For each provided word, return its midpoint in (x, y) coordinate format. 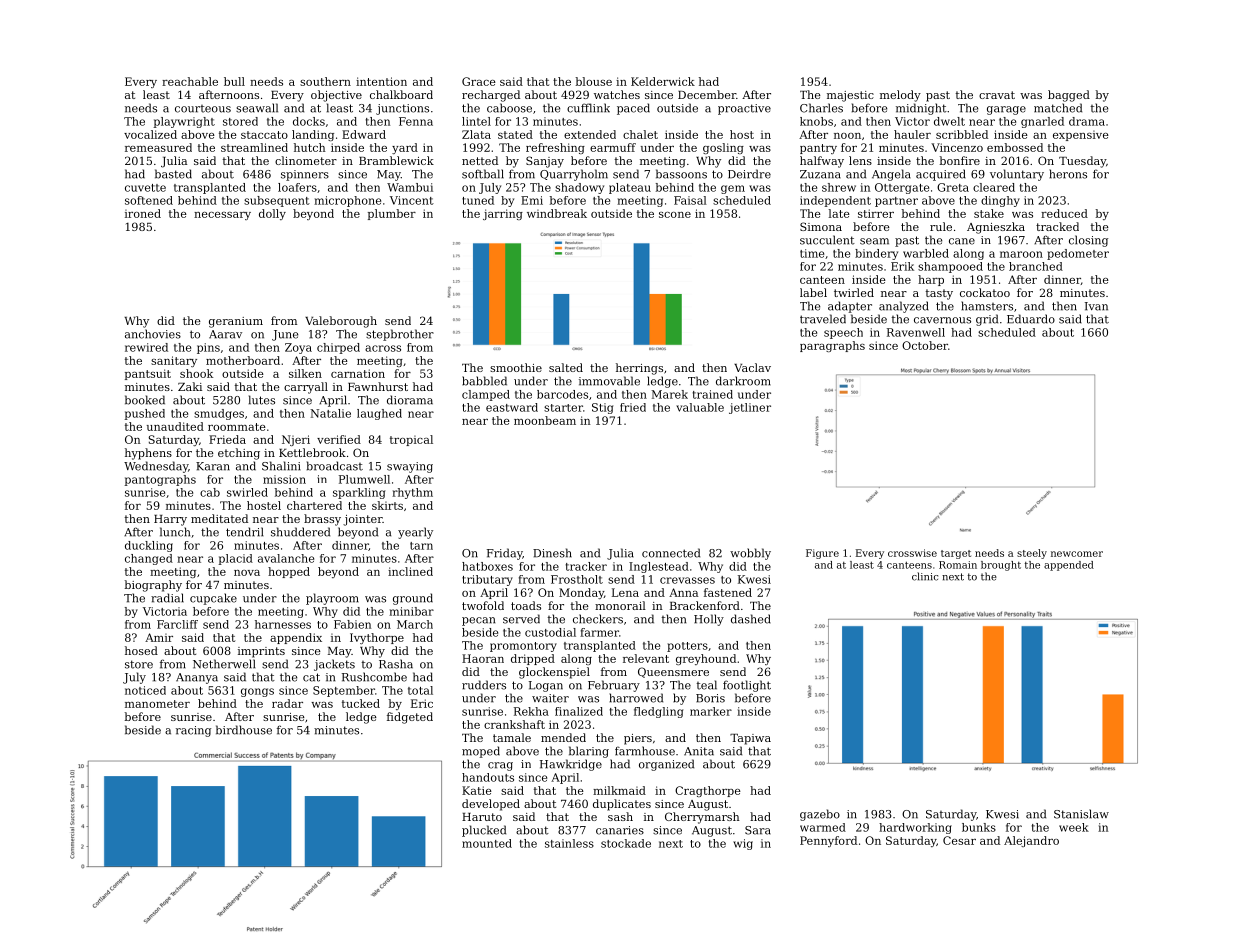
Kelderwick (663, 81)
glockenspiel (554, 673)
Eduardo (1031, 319)
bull (234, 81)
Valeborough (341, 322)
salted (566, 367)
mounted (487, 843)
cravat (997, 95)
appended (1069, 566)
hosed (141, 650)
